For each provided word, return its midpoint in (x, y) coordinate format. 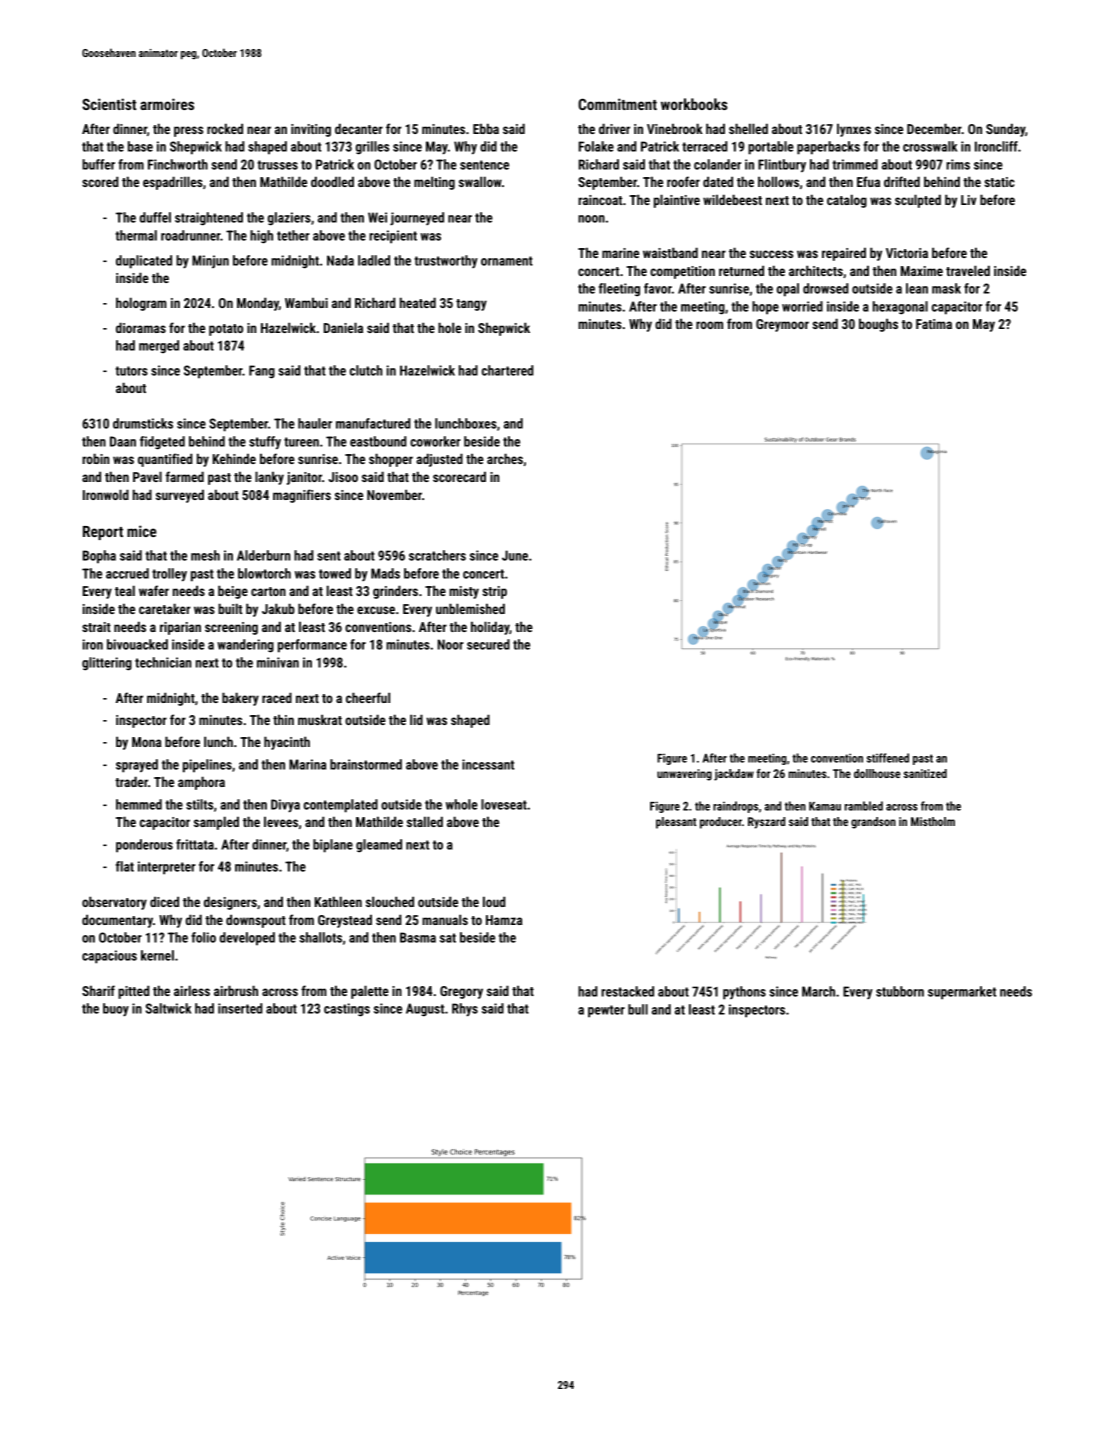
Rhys (465, 1010)
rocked (225, 128)
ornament (507, 261)
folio (203, 937)
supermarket (962, 993)
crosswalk (930, 146)
